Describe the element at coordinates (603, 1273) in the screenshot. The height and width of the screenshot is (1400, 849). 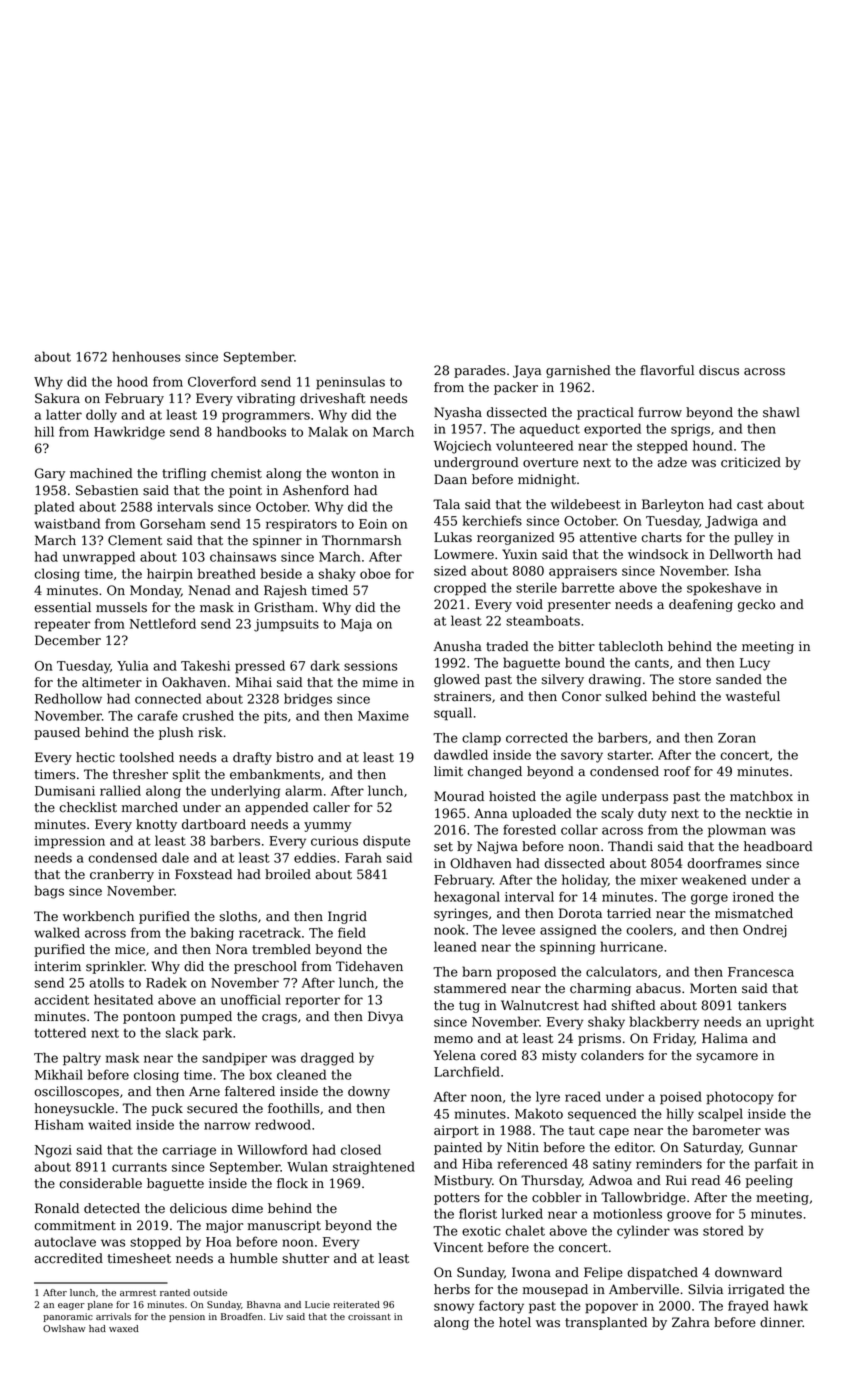
I see `Felipe` at that location.
